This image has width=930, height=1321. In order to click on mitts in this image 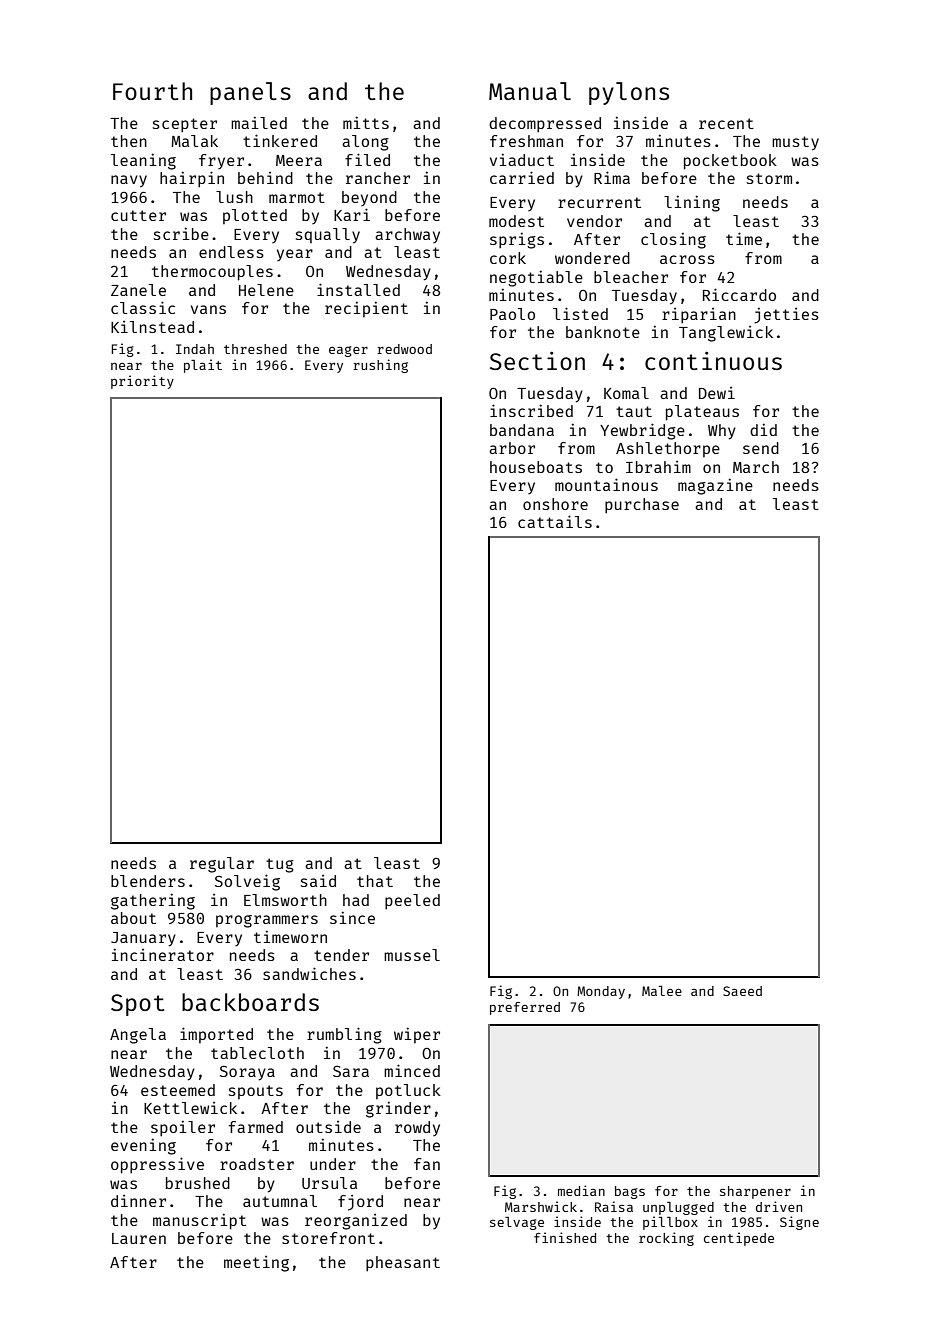, I will do `click(366, 122)`.
